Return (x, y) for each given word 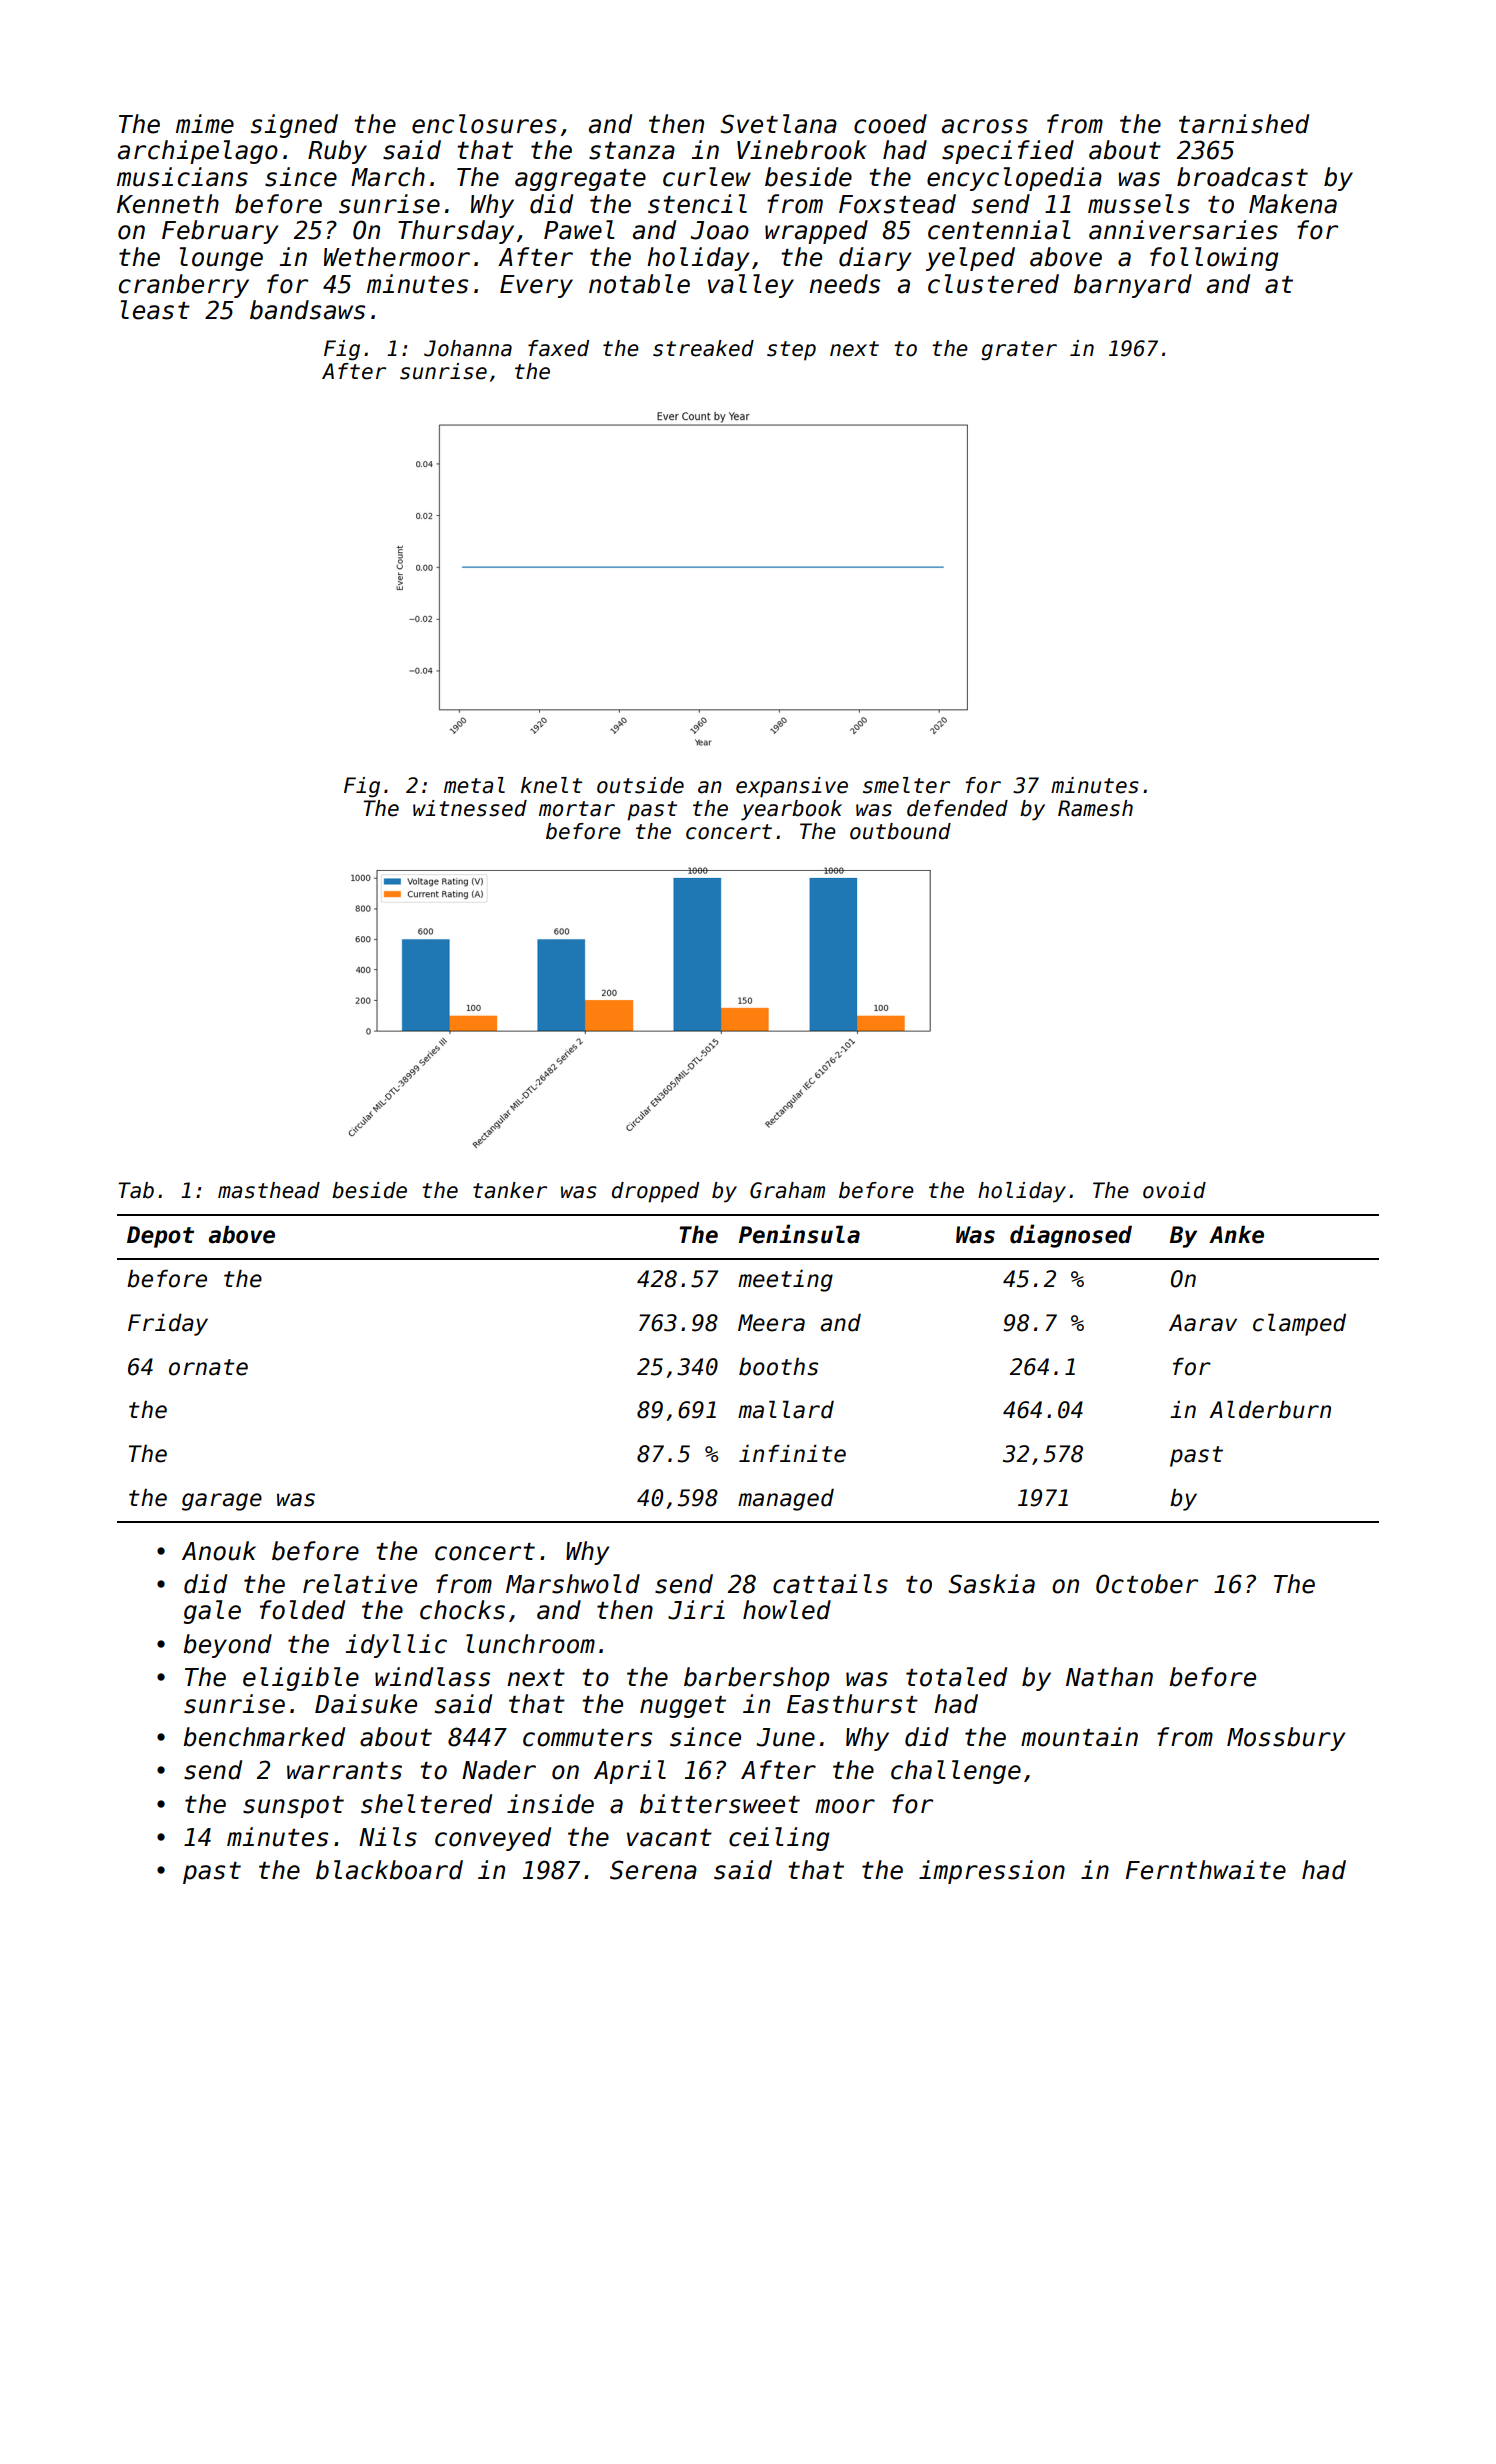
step (791, 351)
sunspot (293, 1807)
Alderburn (1270, 1409)
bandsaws (307, 310)
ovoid (1174, 1190)
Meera (771, 1323)
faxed (558, 348)
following (1214, 259)
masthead (269, 1190)
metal (474, 785)
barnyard (1133, 286)
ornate (208, 1367)
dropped (655, 1192)
